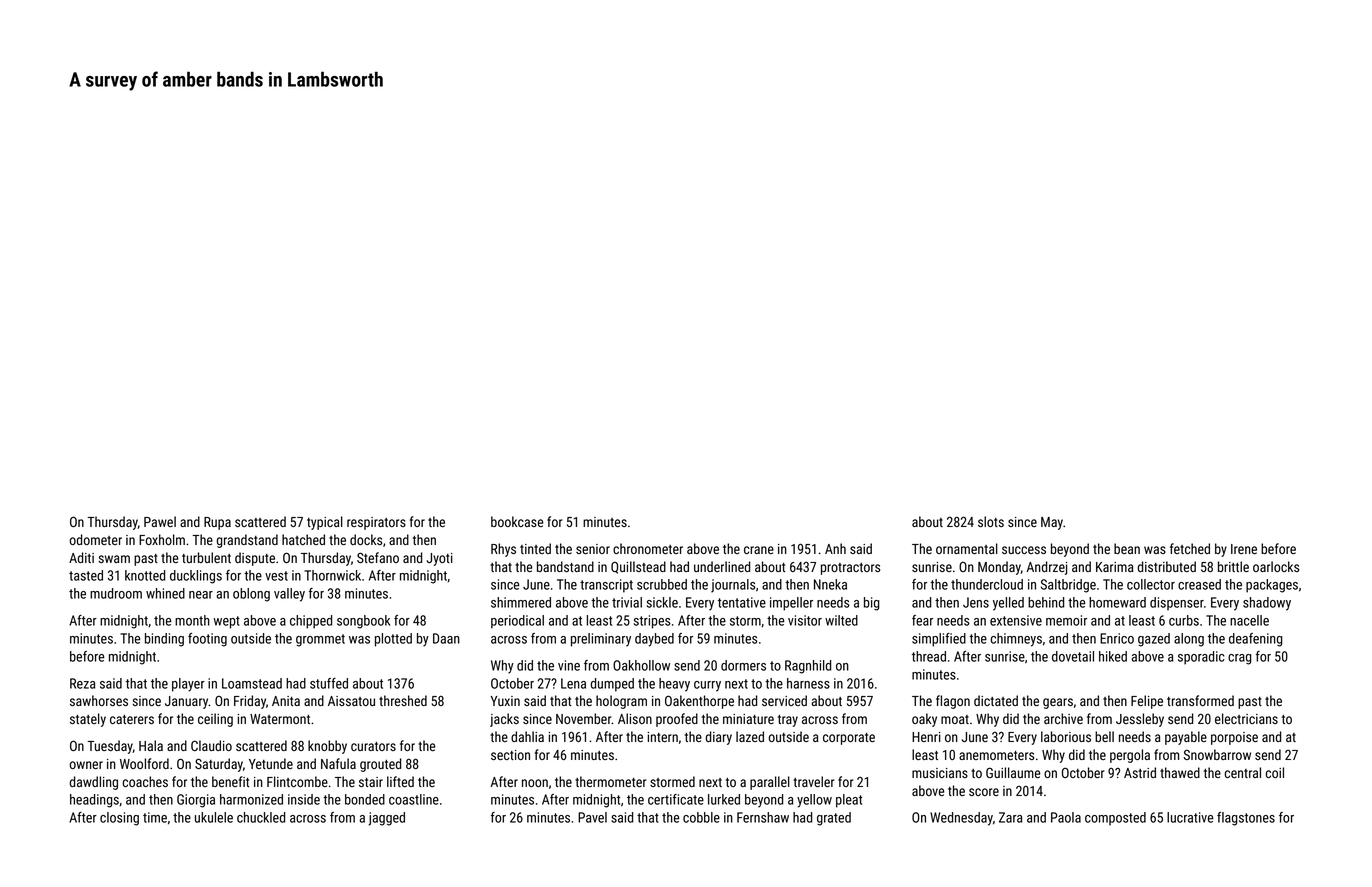  What do you see at coordinates (1052, 523) in the image?
I see `May` at bounding box center [1052, 523].
